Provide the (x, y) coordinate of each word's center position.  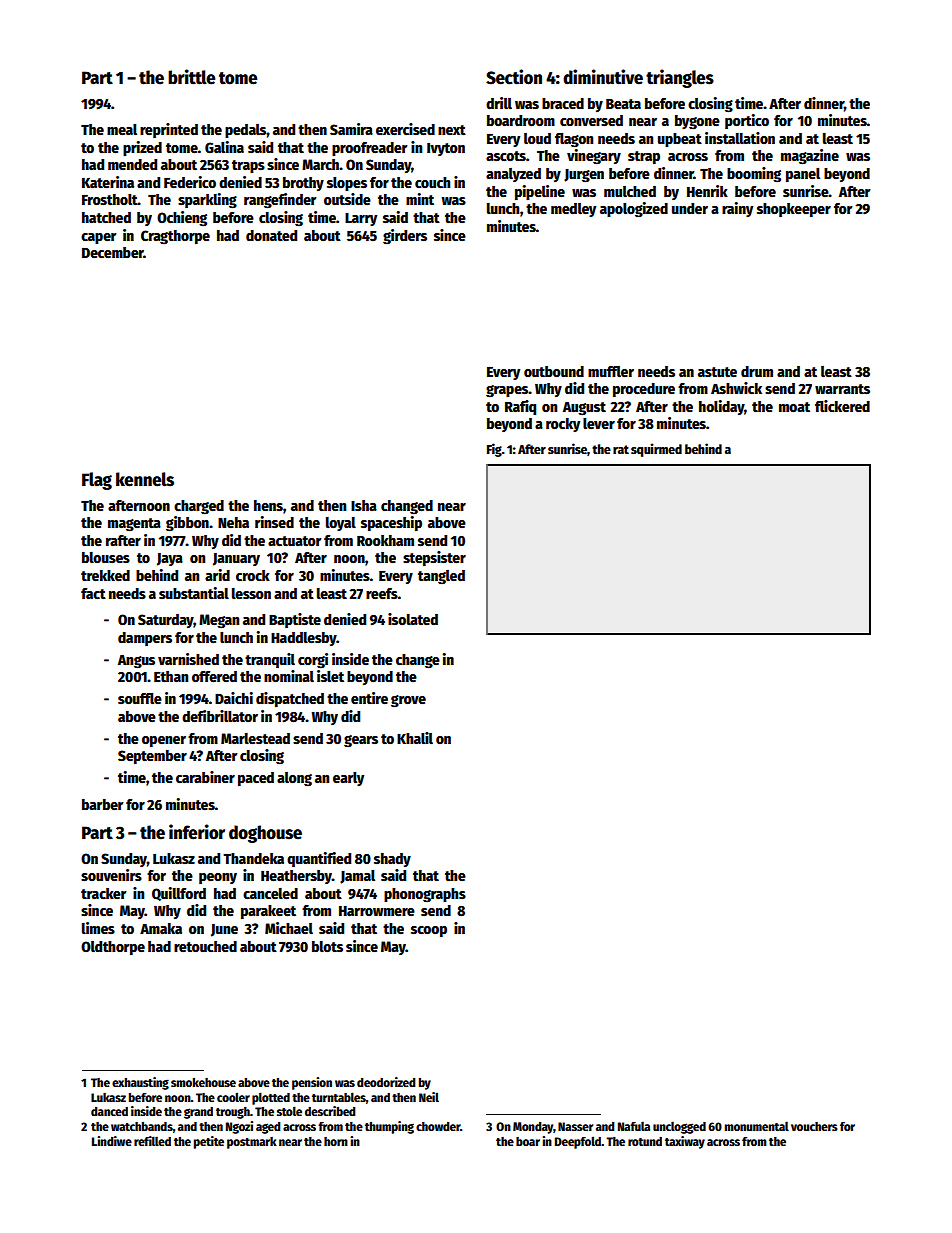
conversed (591, 120)
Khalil (415, 738)
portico (747, 121)
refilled (152, 1141)
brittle (191, 77)
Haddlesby (304, 639)
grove (408, 701)
